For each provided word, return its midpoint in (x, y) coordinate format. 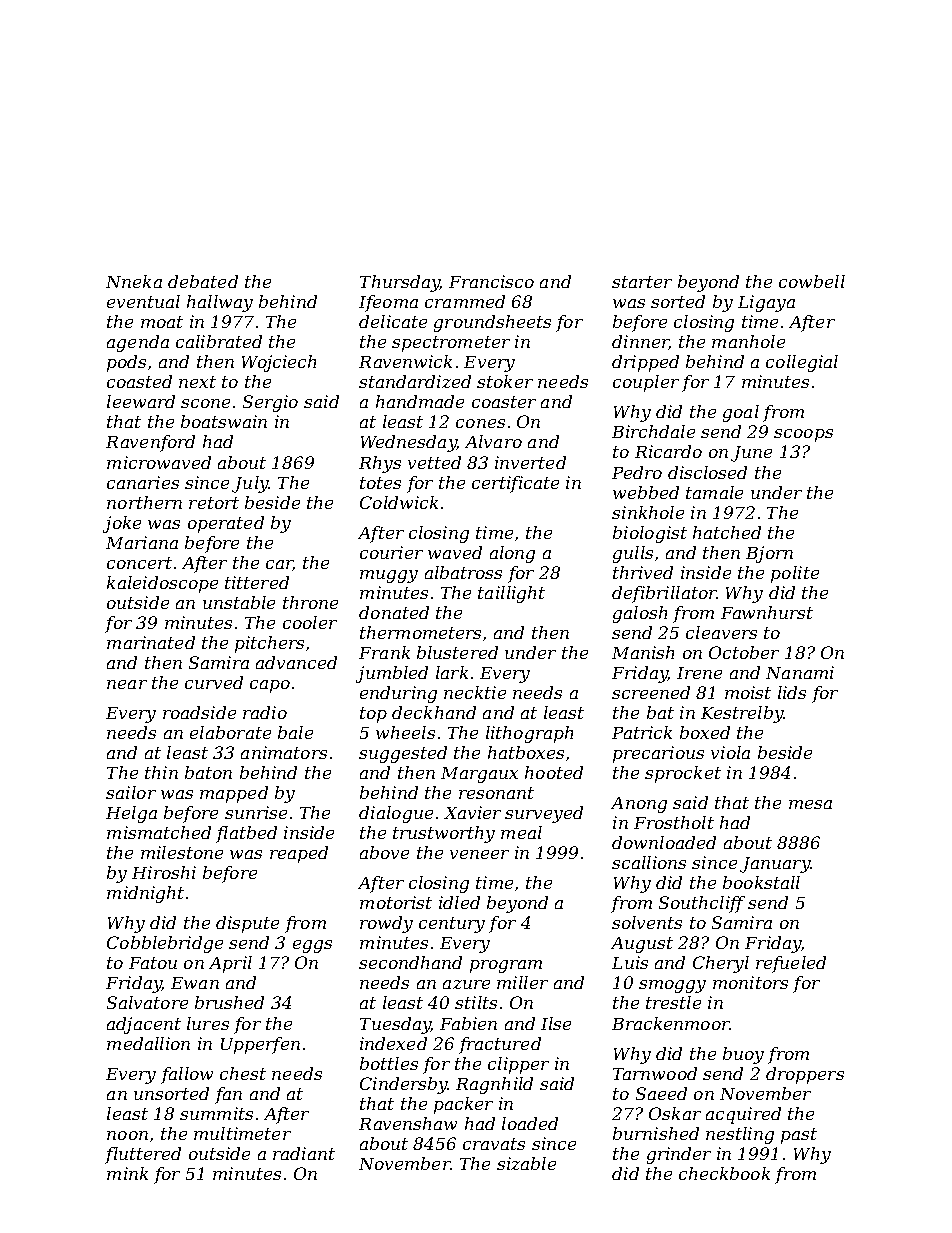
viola (730, 752)
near (127, 684)
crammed (465, 301)
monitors (750, 982)
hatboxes (526, 752)
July (250, 484)
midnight (145, 894)
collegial (802, 363)
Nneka (134, 281)
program (506, 966)
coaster (504, 402)
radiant (304, 1153)
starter (642, 282)
